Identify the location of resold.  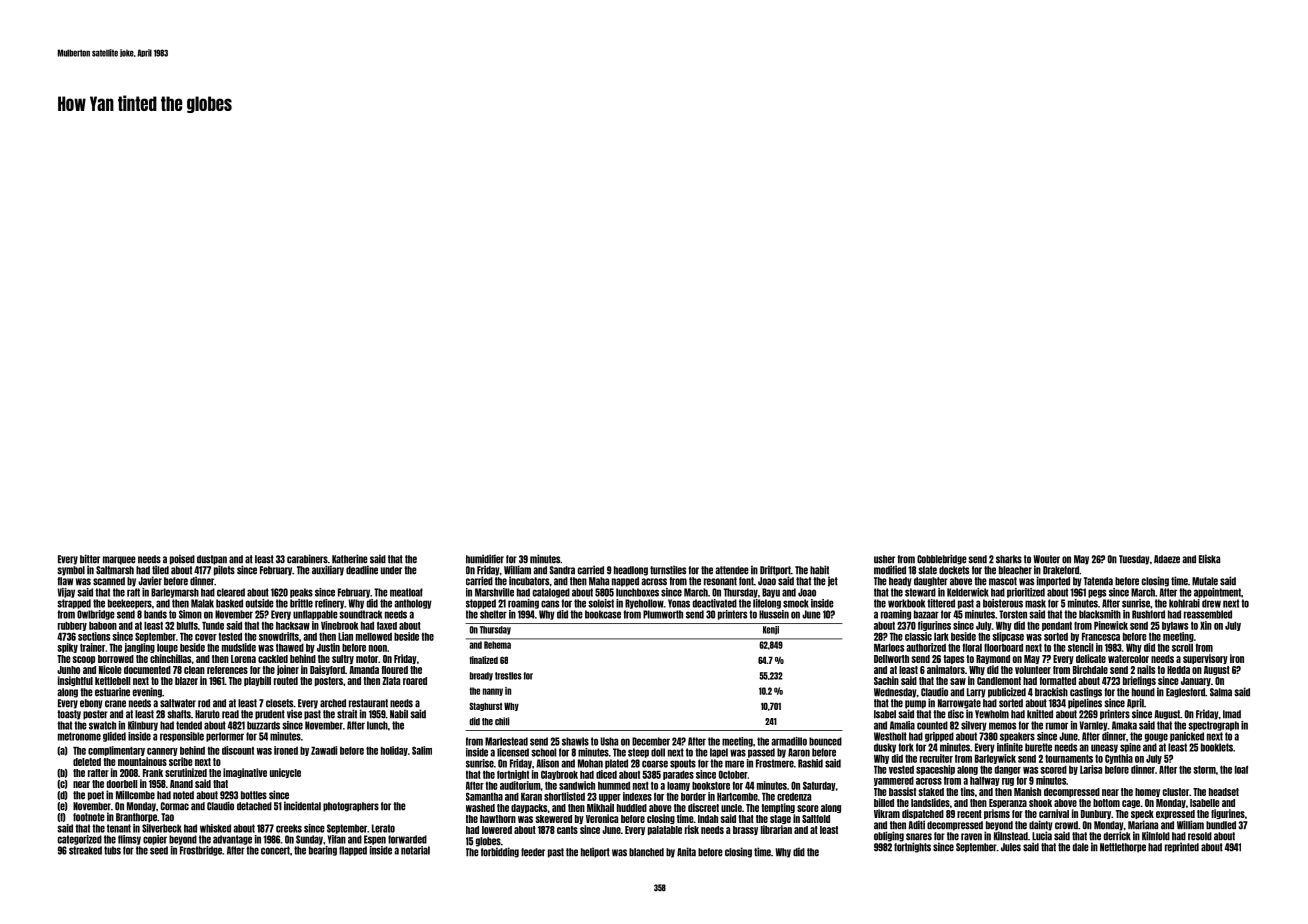
(1200, 836).
